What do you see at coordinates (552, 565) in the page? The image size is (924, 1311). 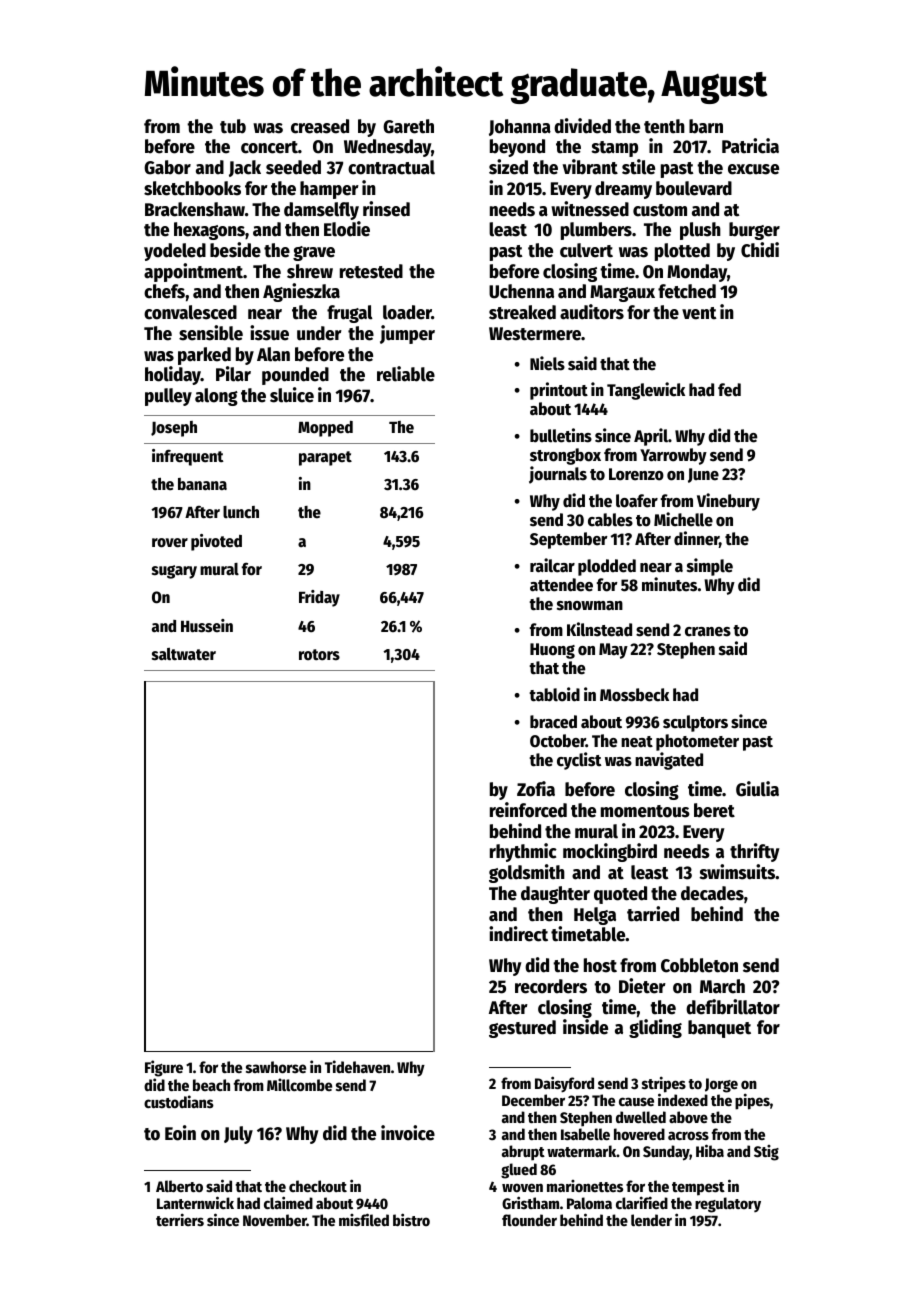 I see `railcar` at bounding box center [552, 565].
